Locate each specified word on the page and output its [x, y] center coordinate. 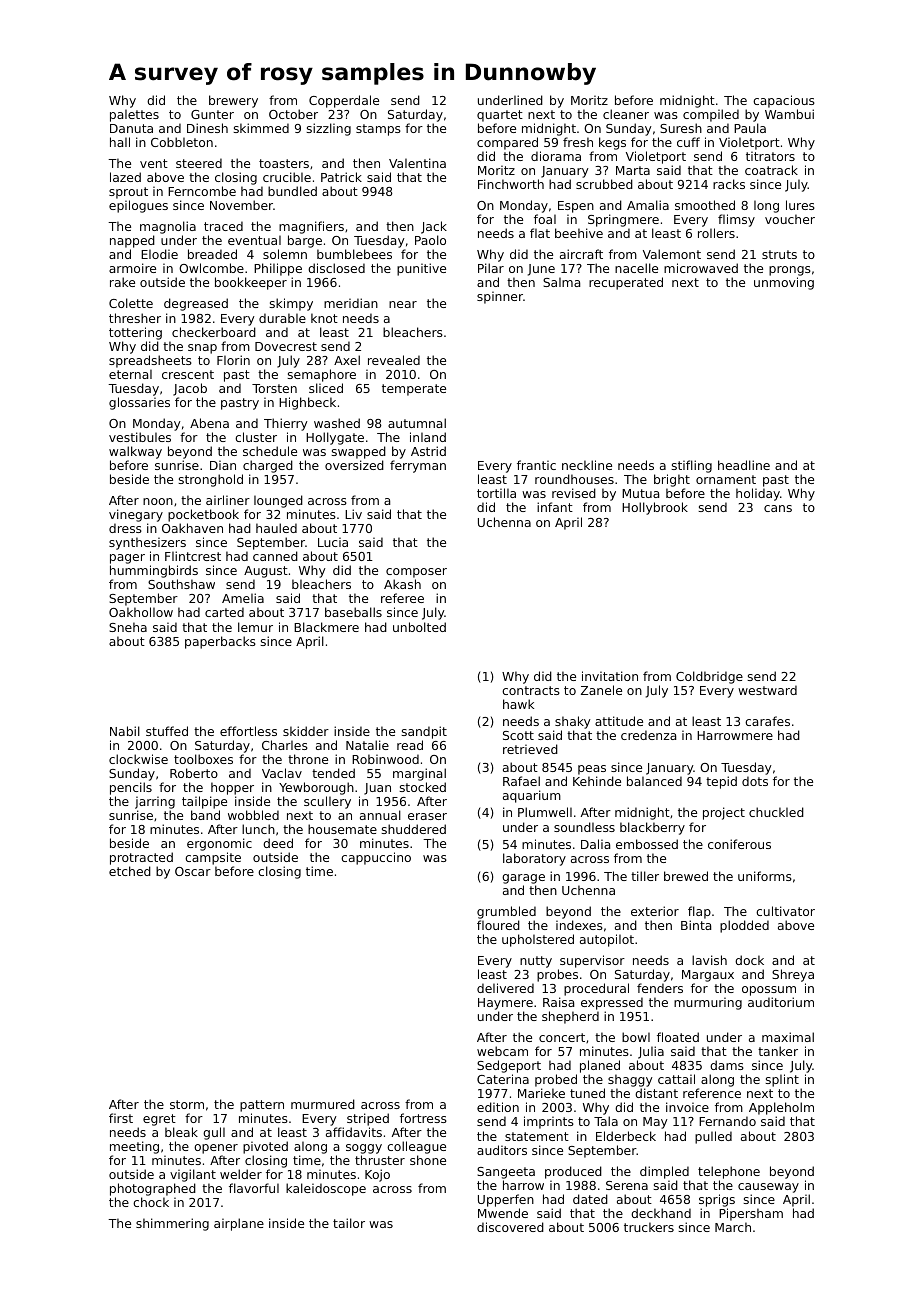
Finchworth [511, 184]
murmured [323, 1104]
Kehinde [597, 781]
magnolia [168, 227]
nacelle [636, 268]
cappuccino [376, 858]
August [266, 572]
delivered [505, 988]
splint [782, 1080]
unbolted [419, 627]
